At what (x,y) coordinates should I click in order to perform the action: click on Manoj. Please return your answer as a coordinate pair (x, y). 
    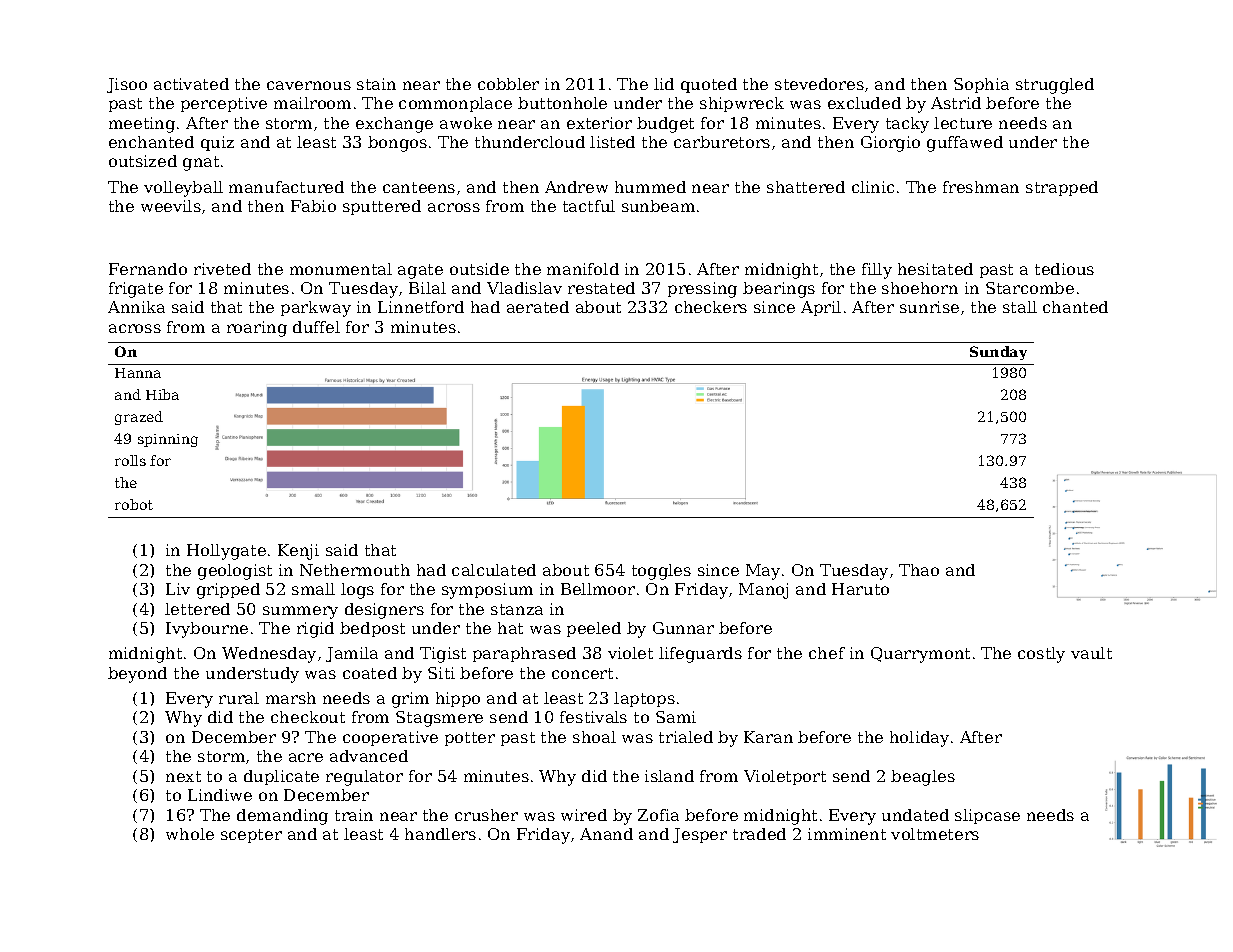
    Looking at the image, I should click on (763, 591).
